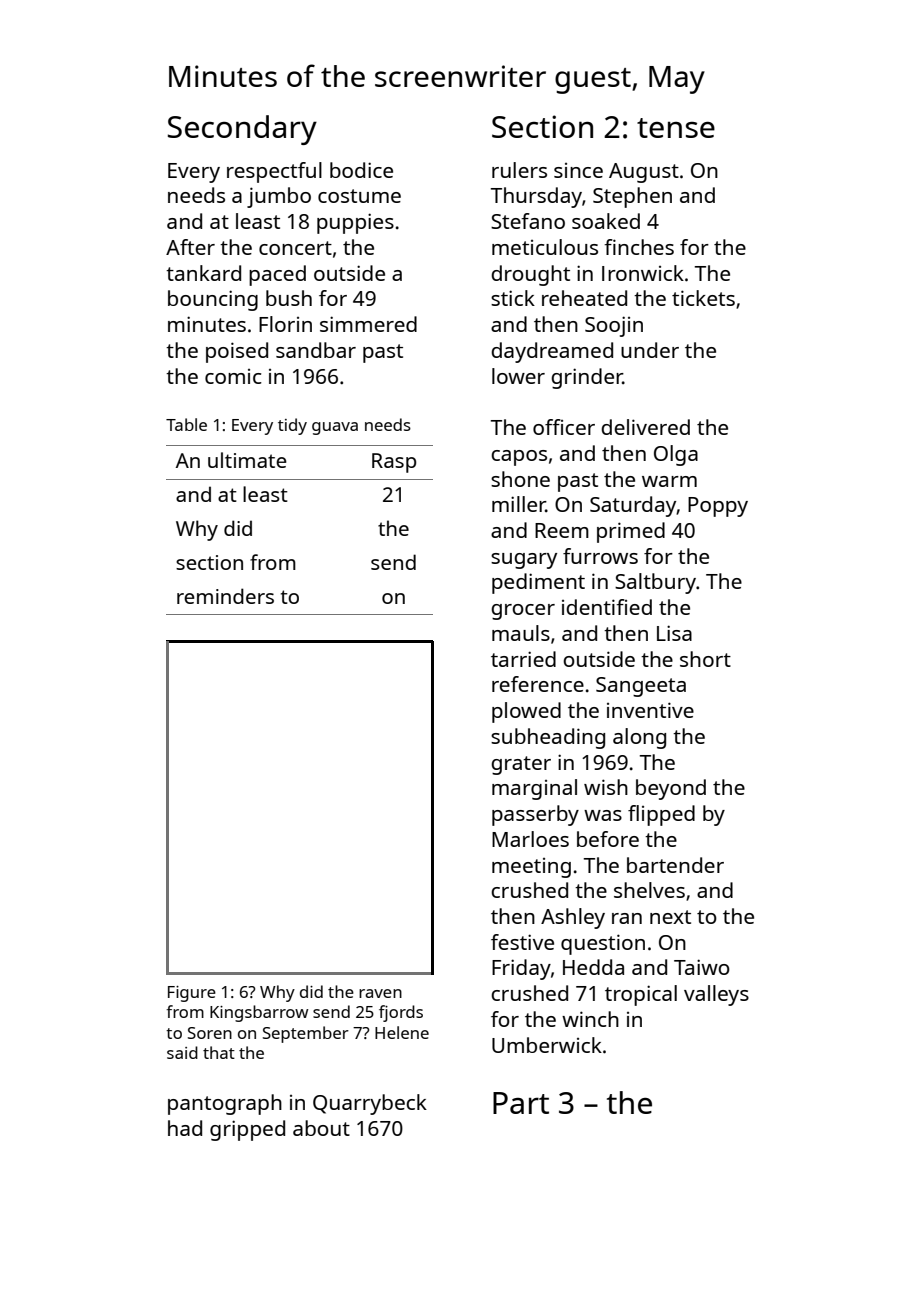  Describe the element at coordinates (192, 994) in the screenshot. I see `Figure` at that location.
